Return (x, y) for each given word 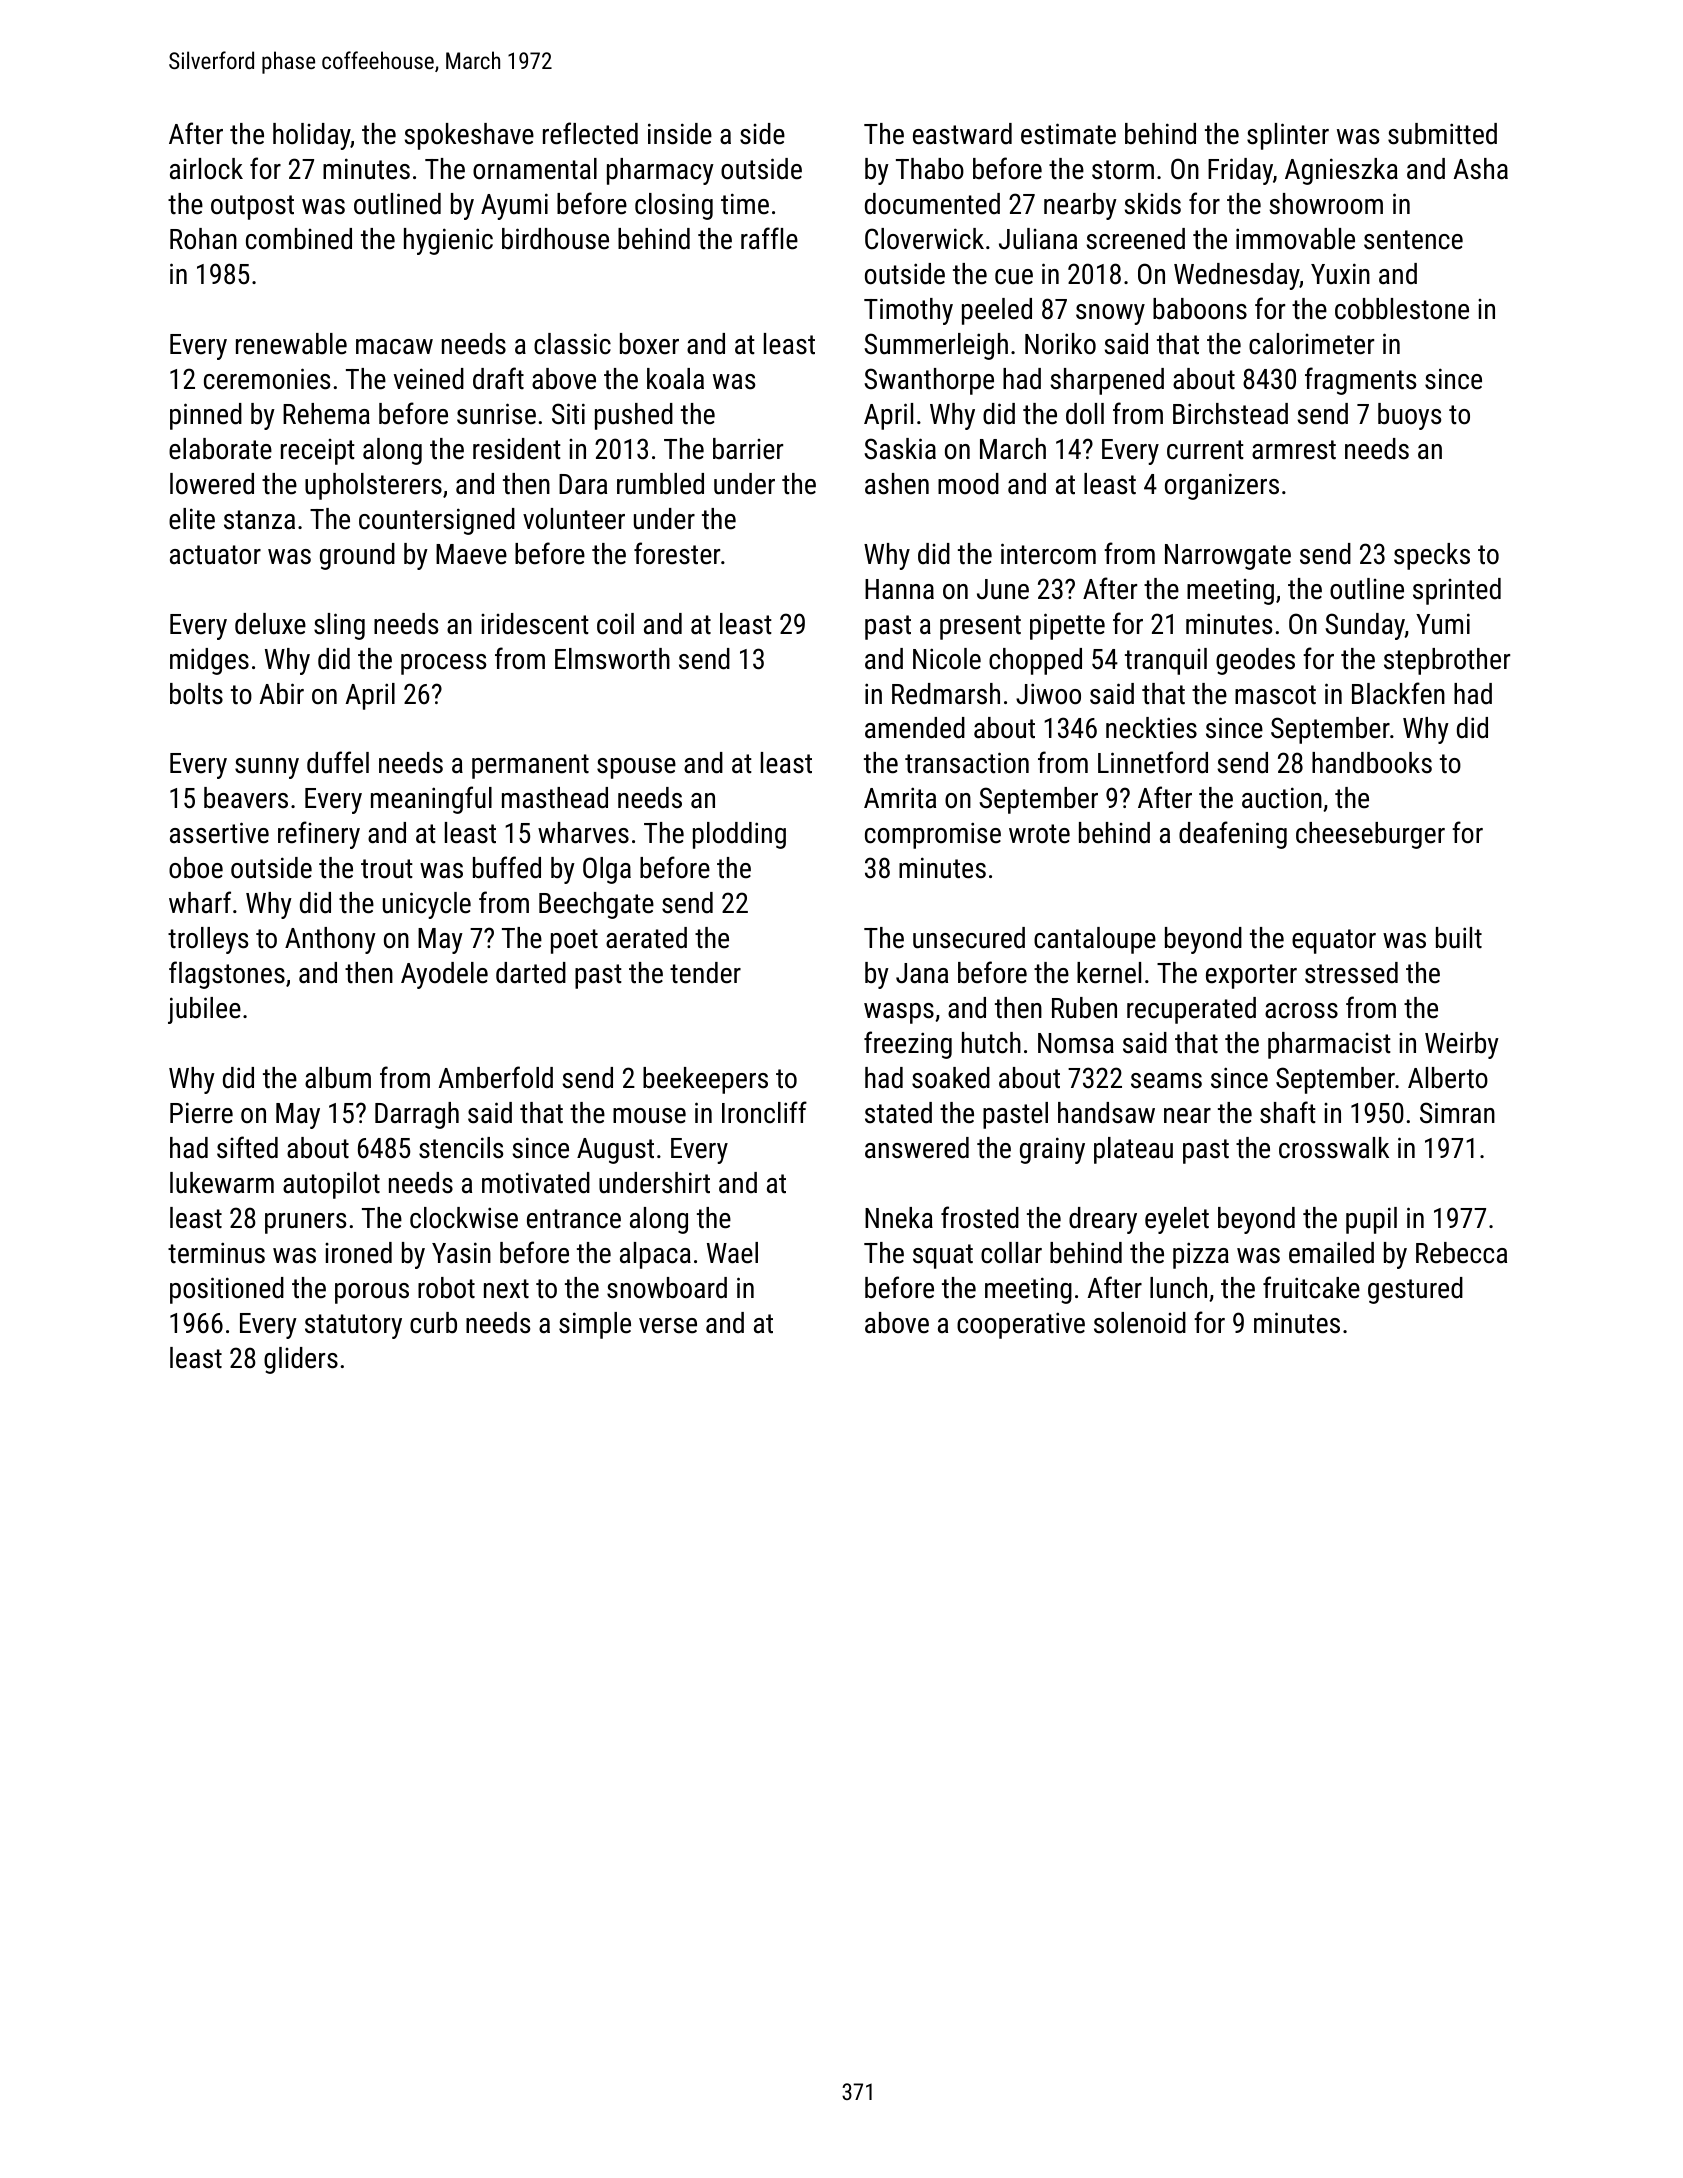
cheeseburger (1370, 835)
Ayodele (444, 975)
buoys (1409, 416)
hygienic (448, 241)
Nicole (947, 659)
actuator (215, 555)
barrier (748, 449)
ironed (358, 1253)
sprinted (1457, 591)
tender (705, 973)
